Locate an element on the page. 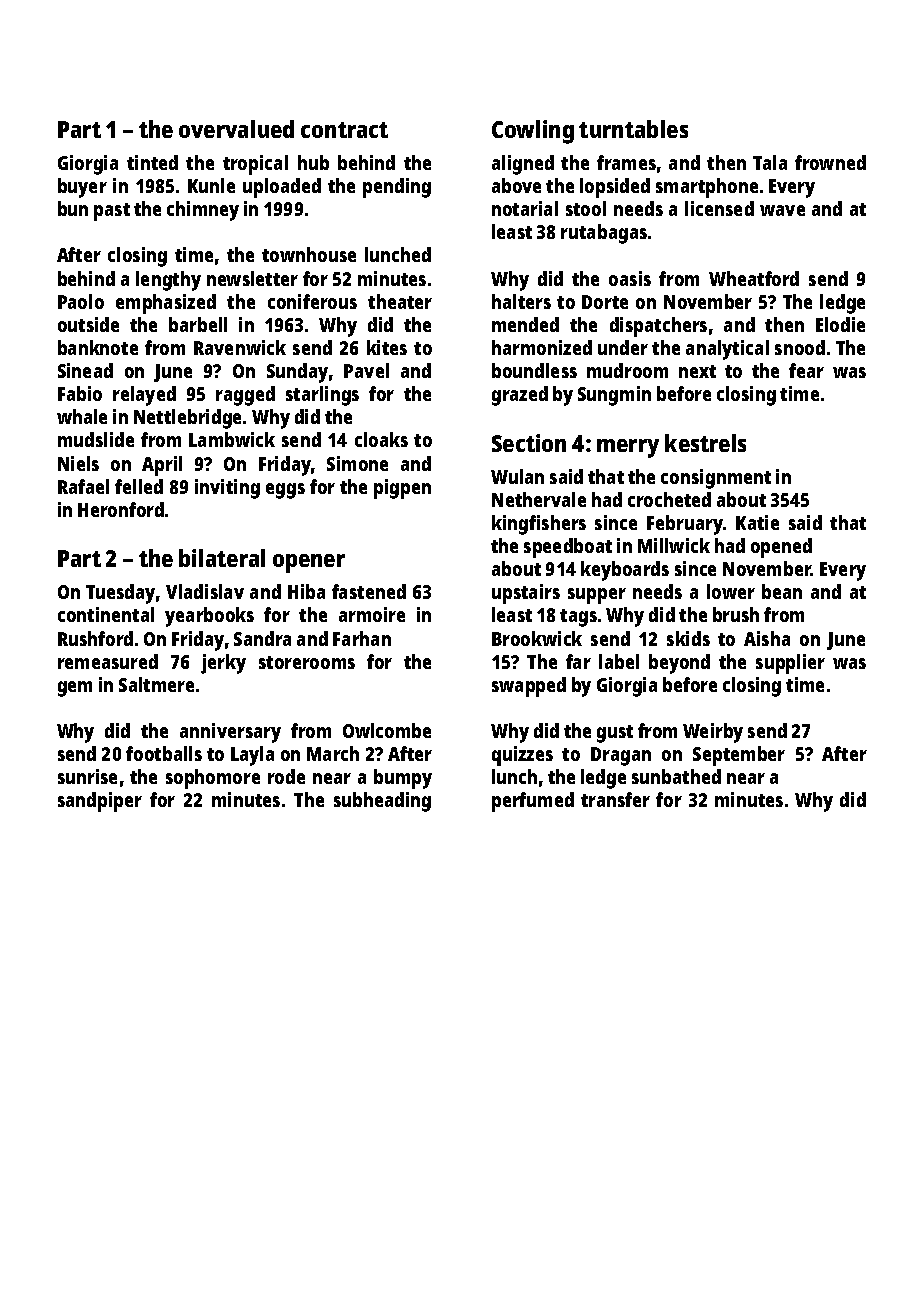 The height and width of the page is (1311, 924). cloaks is located at coordinates (381, 439).
